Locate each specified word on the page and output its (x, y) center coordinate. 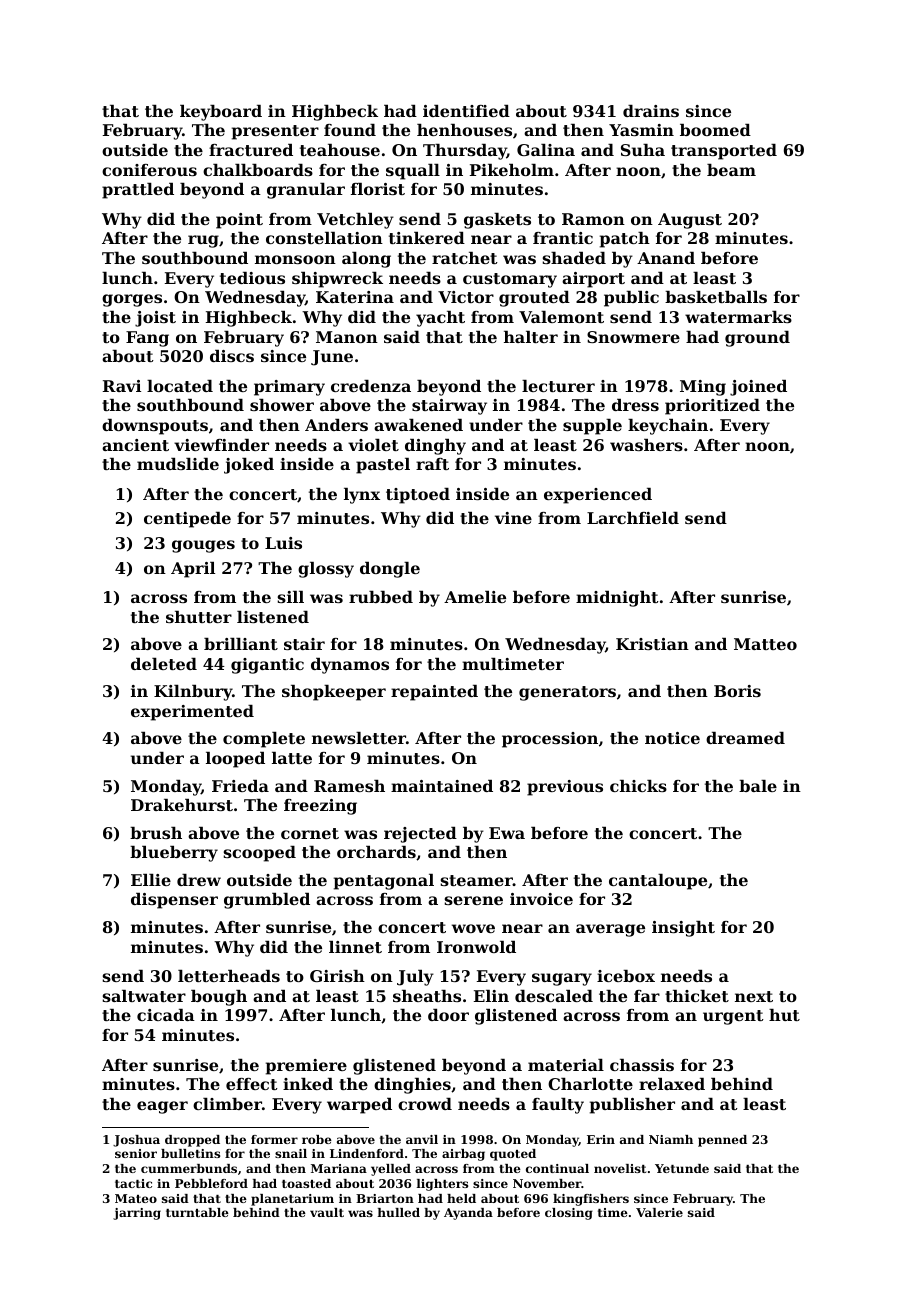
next (754, 996)
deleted (164, 664)
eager (162, 1107)
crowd (425, 1104)
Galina (546, 150)
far (647, 996)
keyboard (221, 113)
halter (531, 337)
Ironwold (476, 947)
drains (651, 111)
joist (155, 319)
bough (219, 998)
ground (757, 339)
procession (550, 740)
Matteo (765, 644)
